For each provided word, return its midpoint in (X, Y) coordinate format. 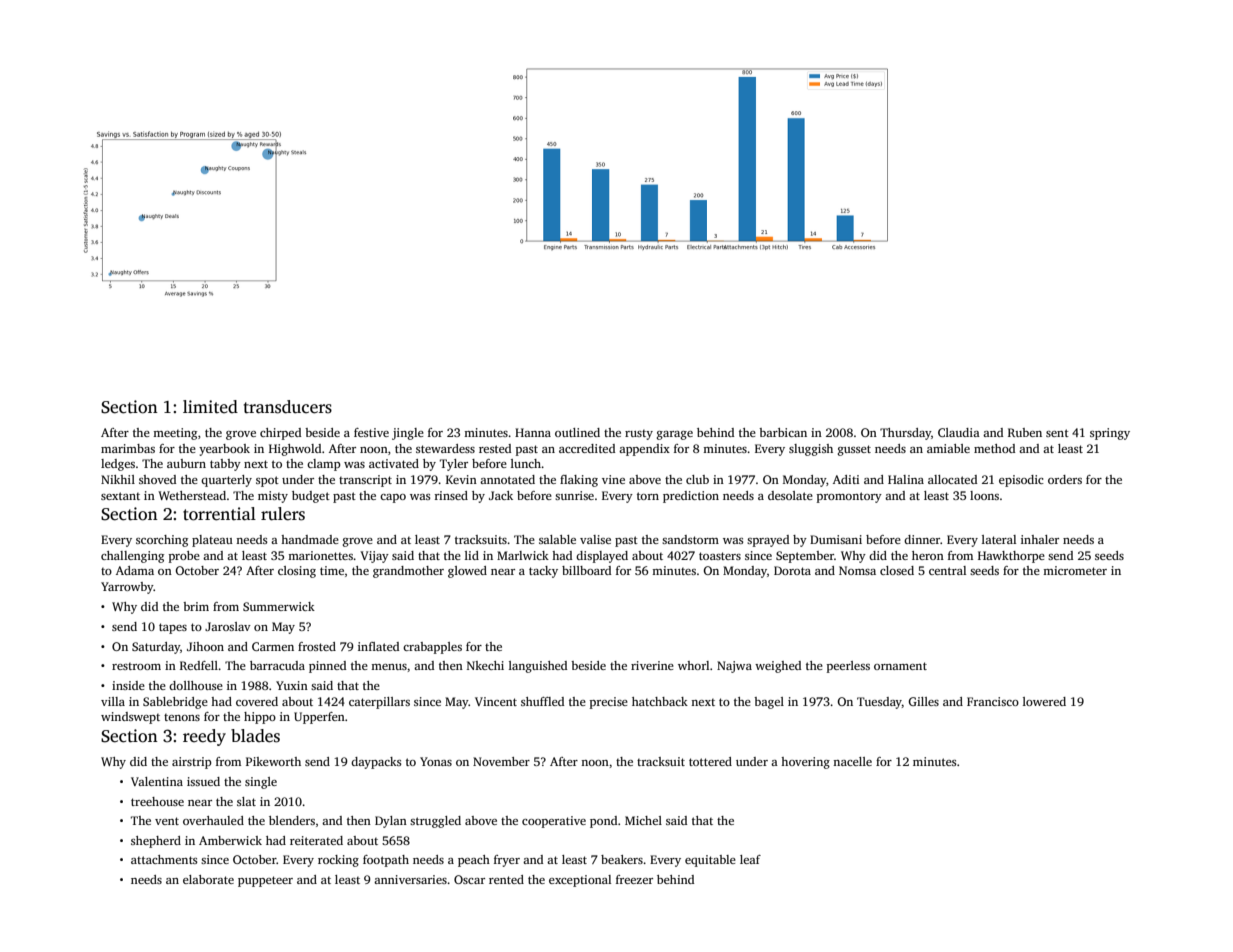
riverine (652, 665)
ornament (900, 666)
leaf (750, 859)
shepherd (156, 842)
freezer (634, 879)
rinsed (451, 495)
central (947, 570)
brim (196, 606)
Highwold (295, 450)
